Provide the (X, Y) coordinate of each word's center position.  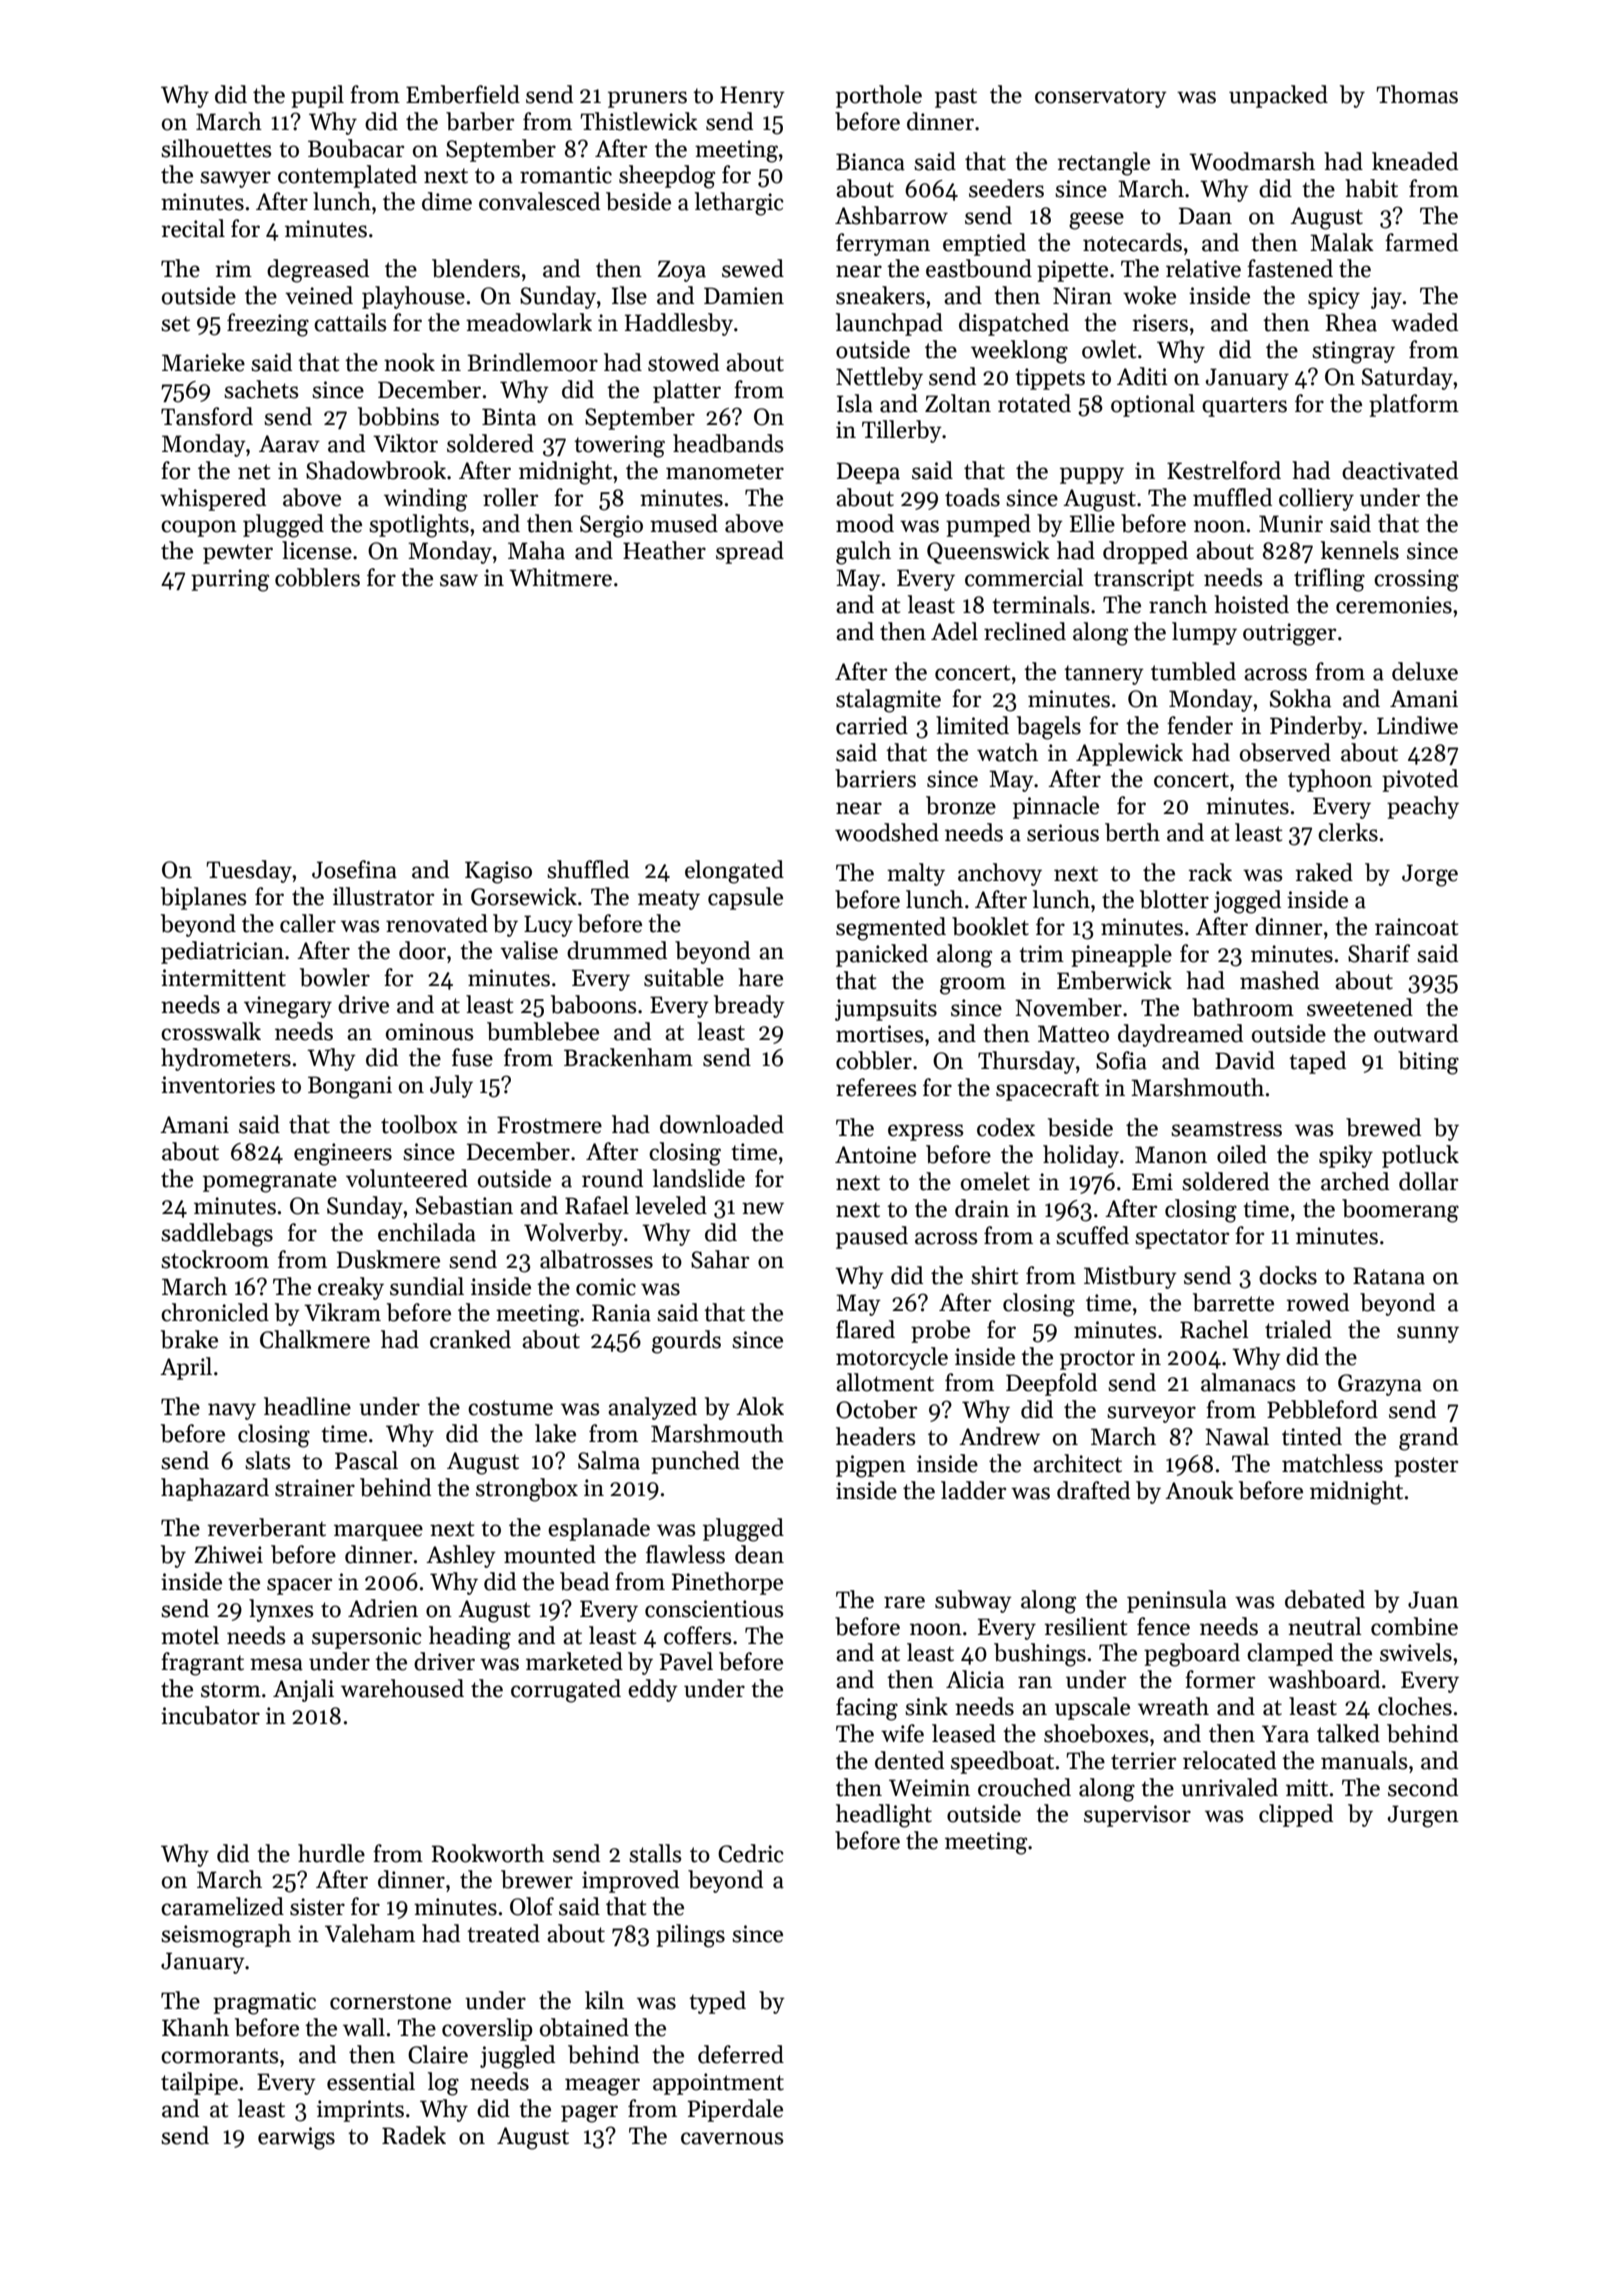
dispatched (1014, 324)
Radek (414, 2135)
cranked (470, 1339)
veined (319, 295)
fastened (1290, 268)
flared (865, 1329)
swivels (1416, 1652)
